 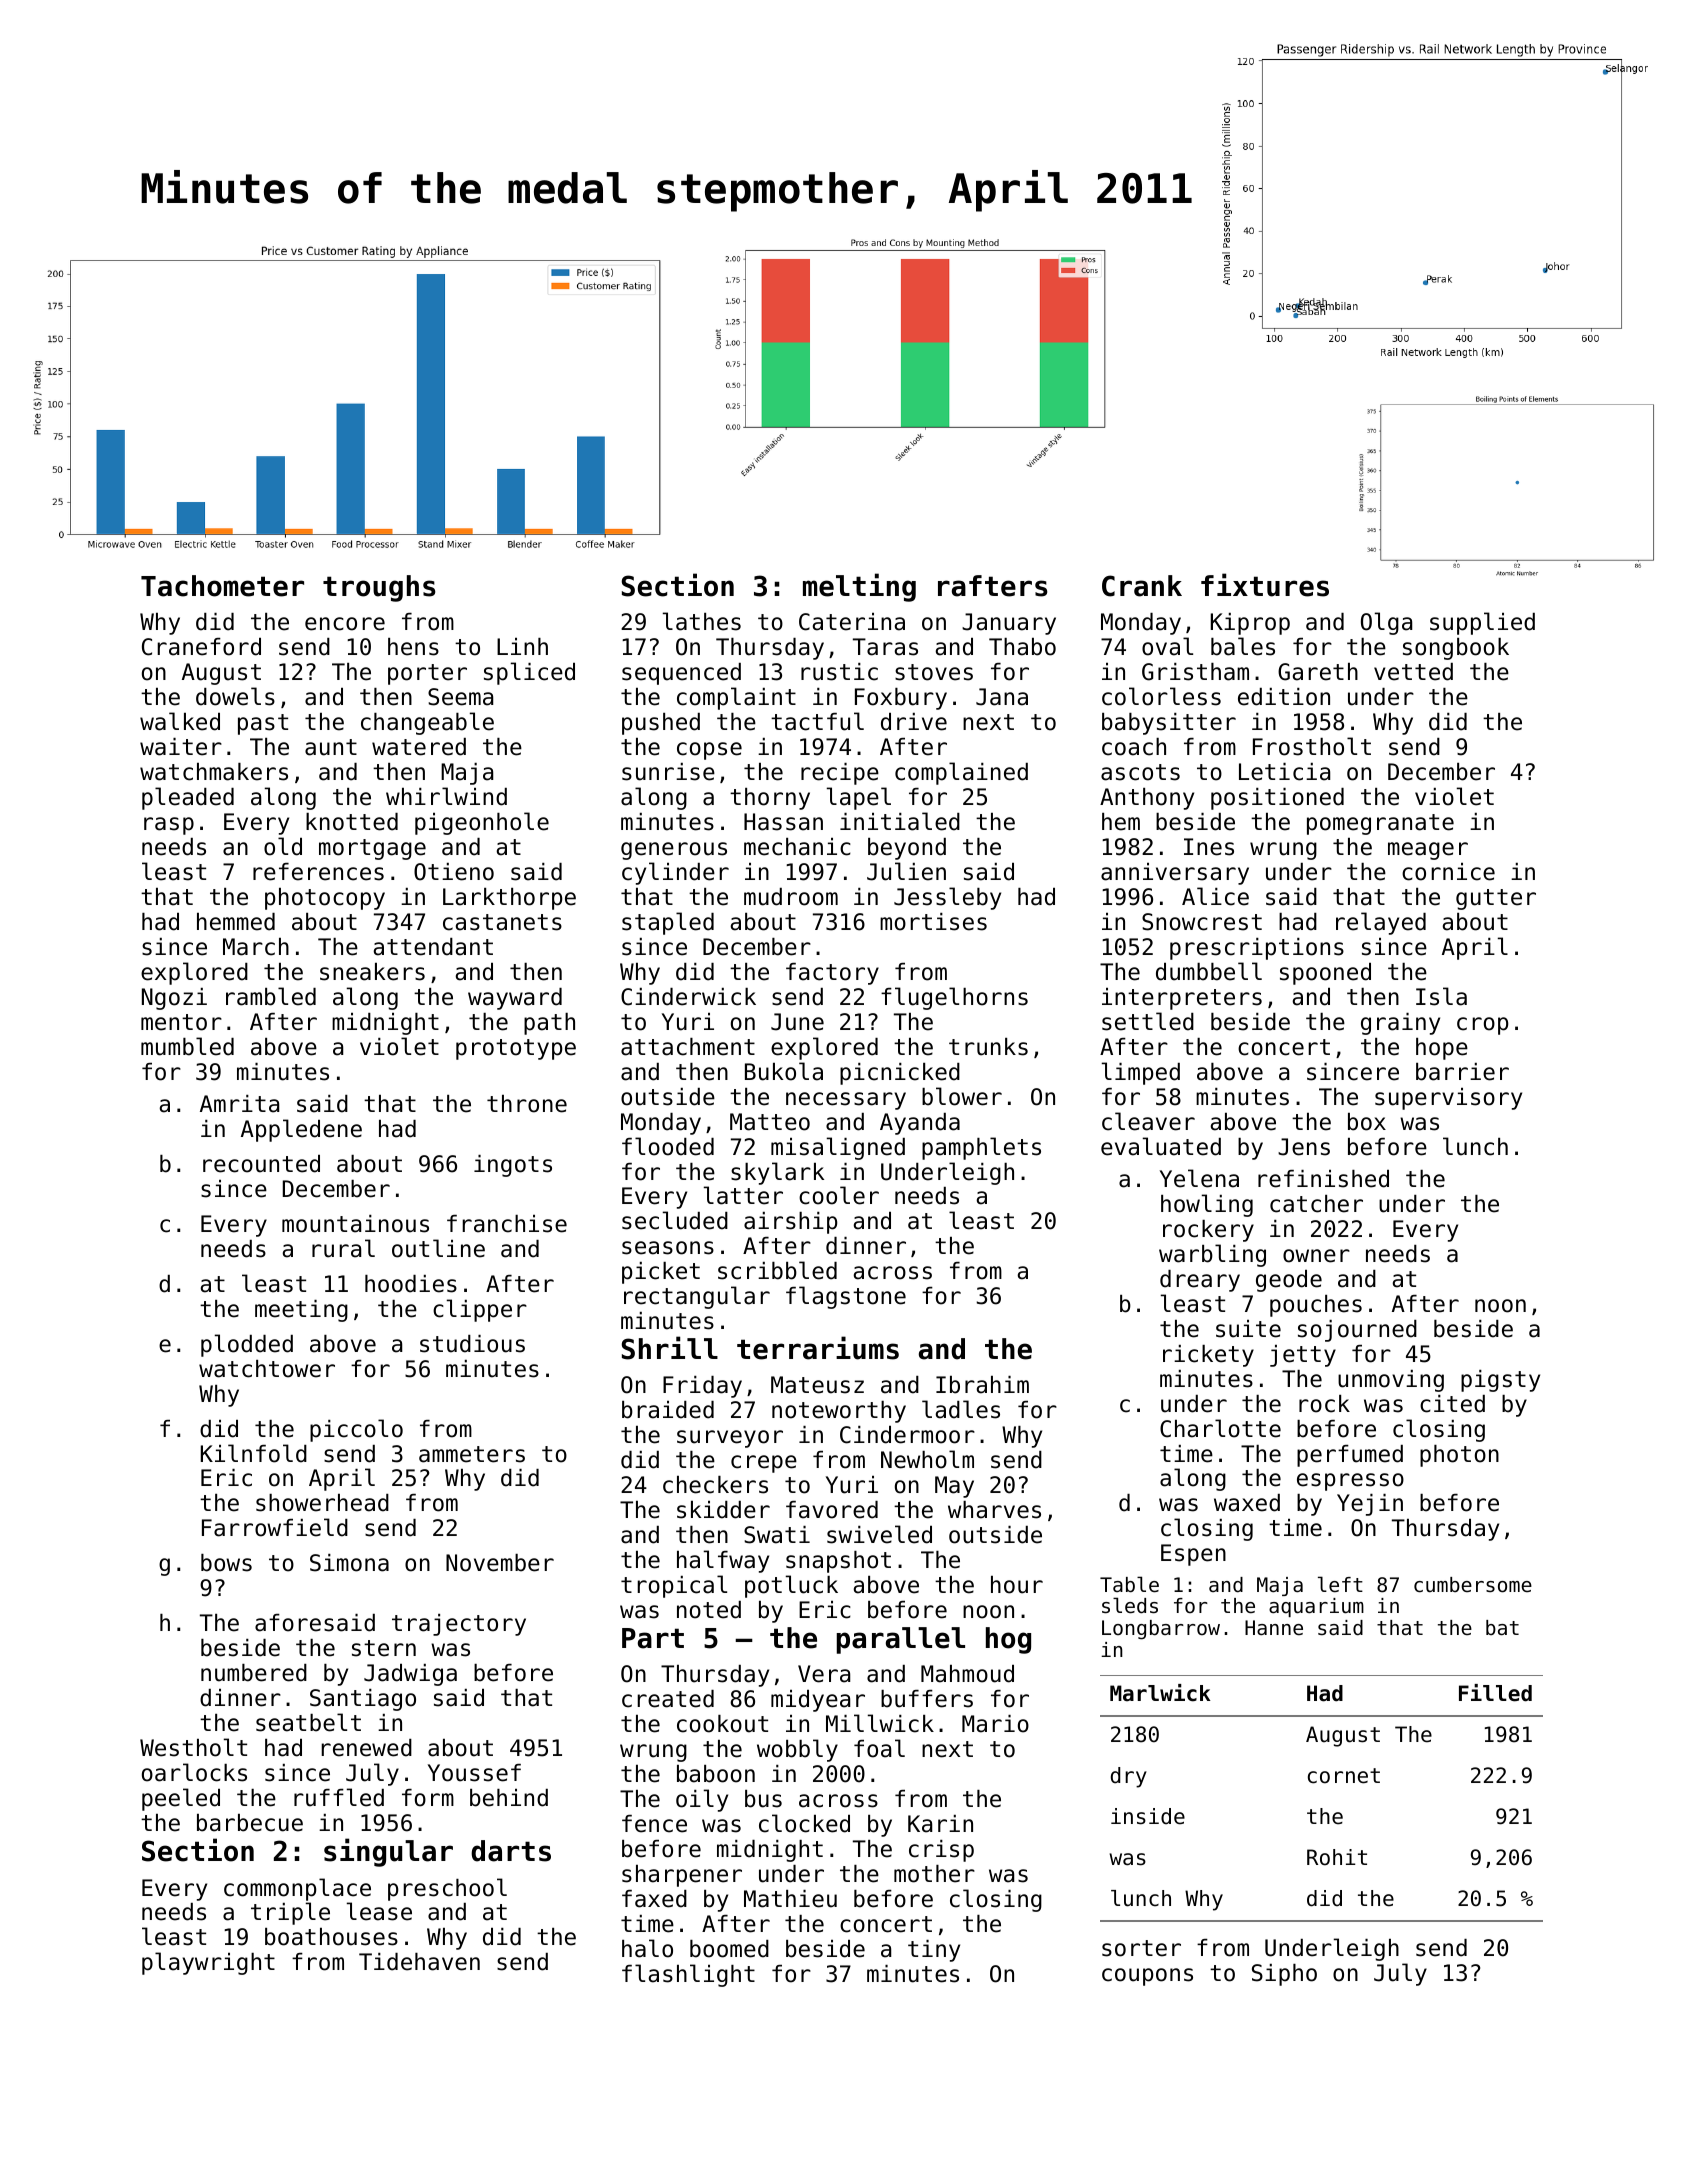 What do you see at coordinates (907, 849) in the screenshot?
I see `beyond` at bounding box center [907, 849].
